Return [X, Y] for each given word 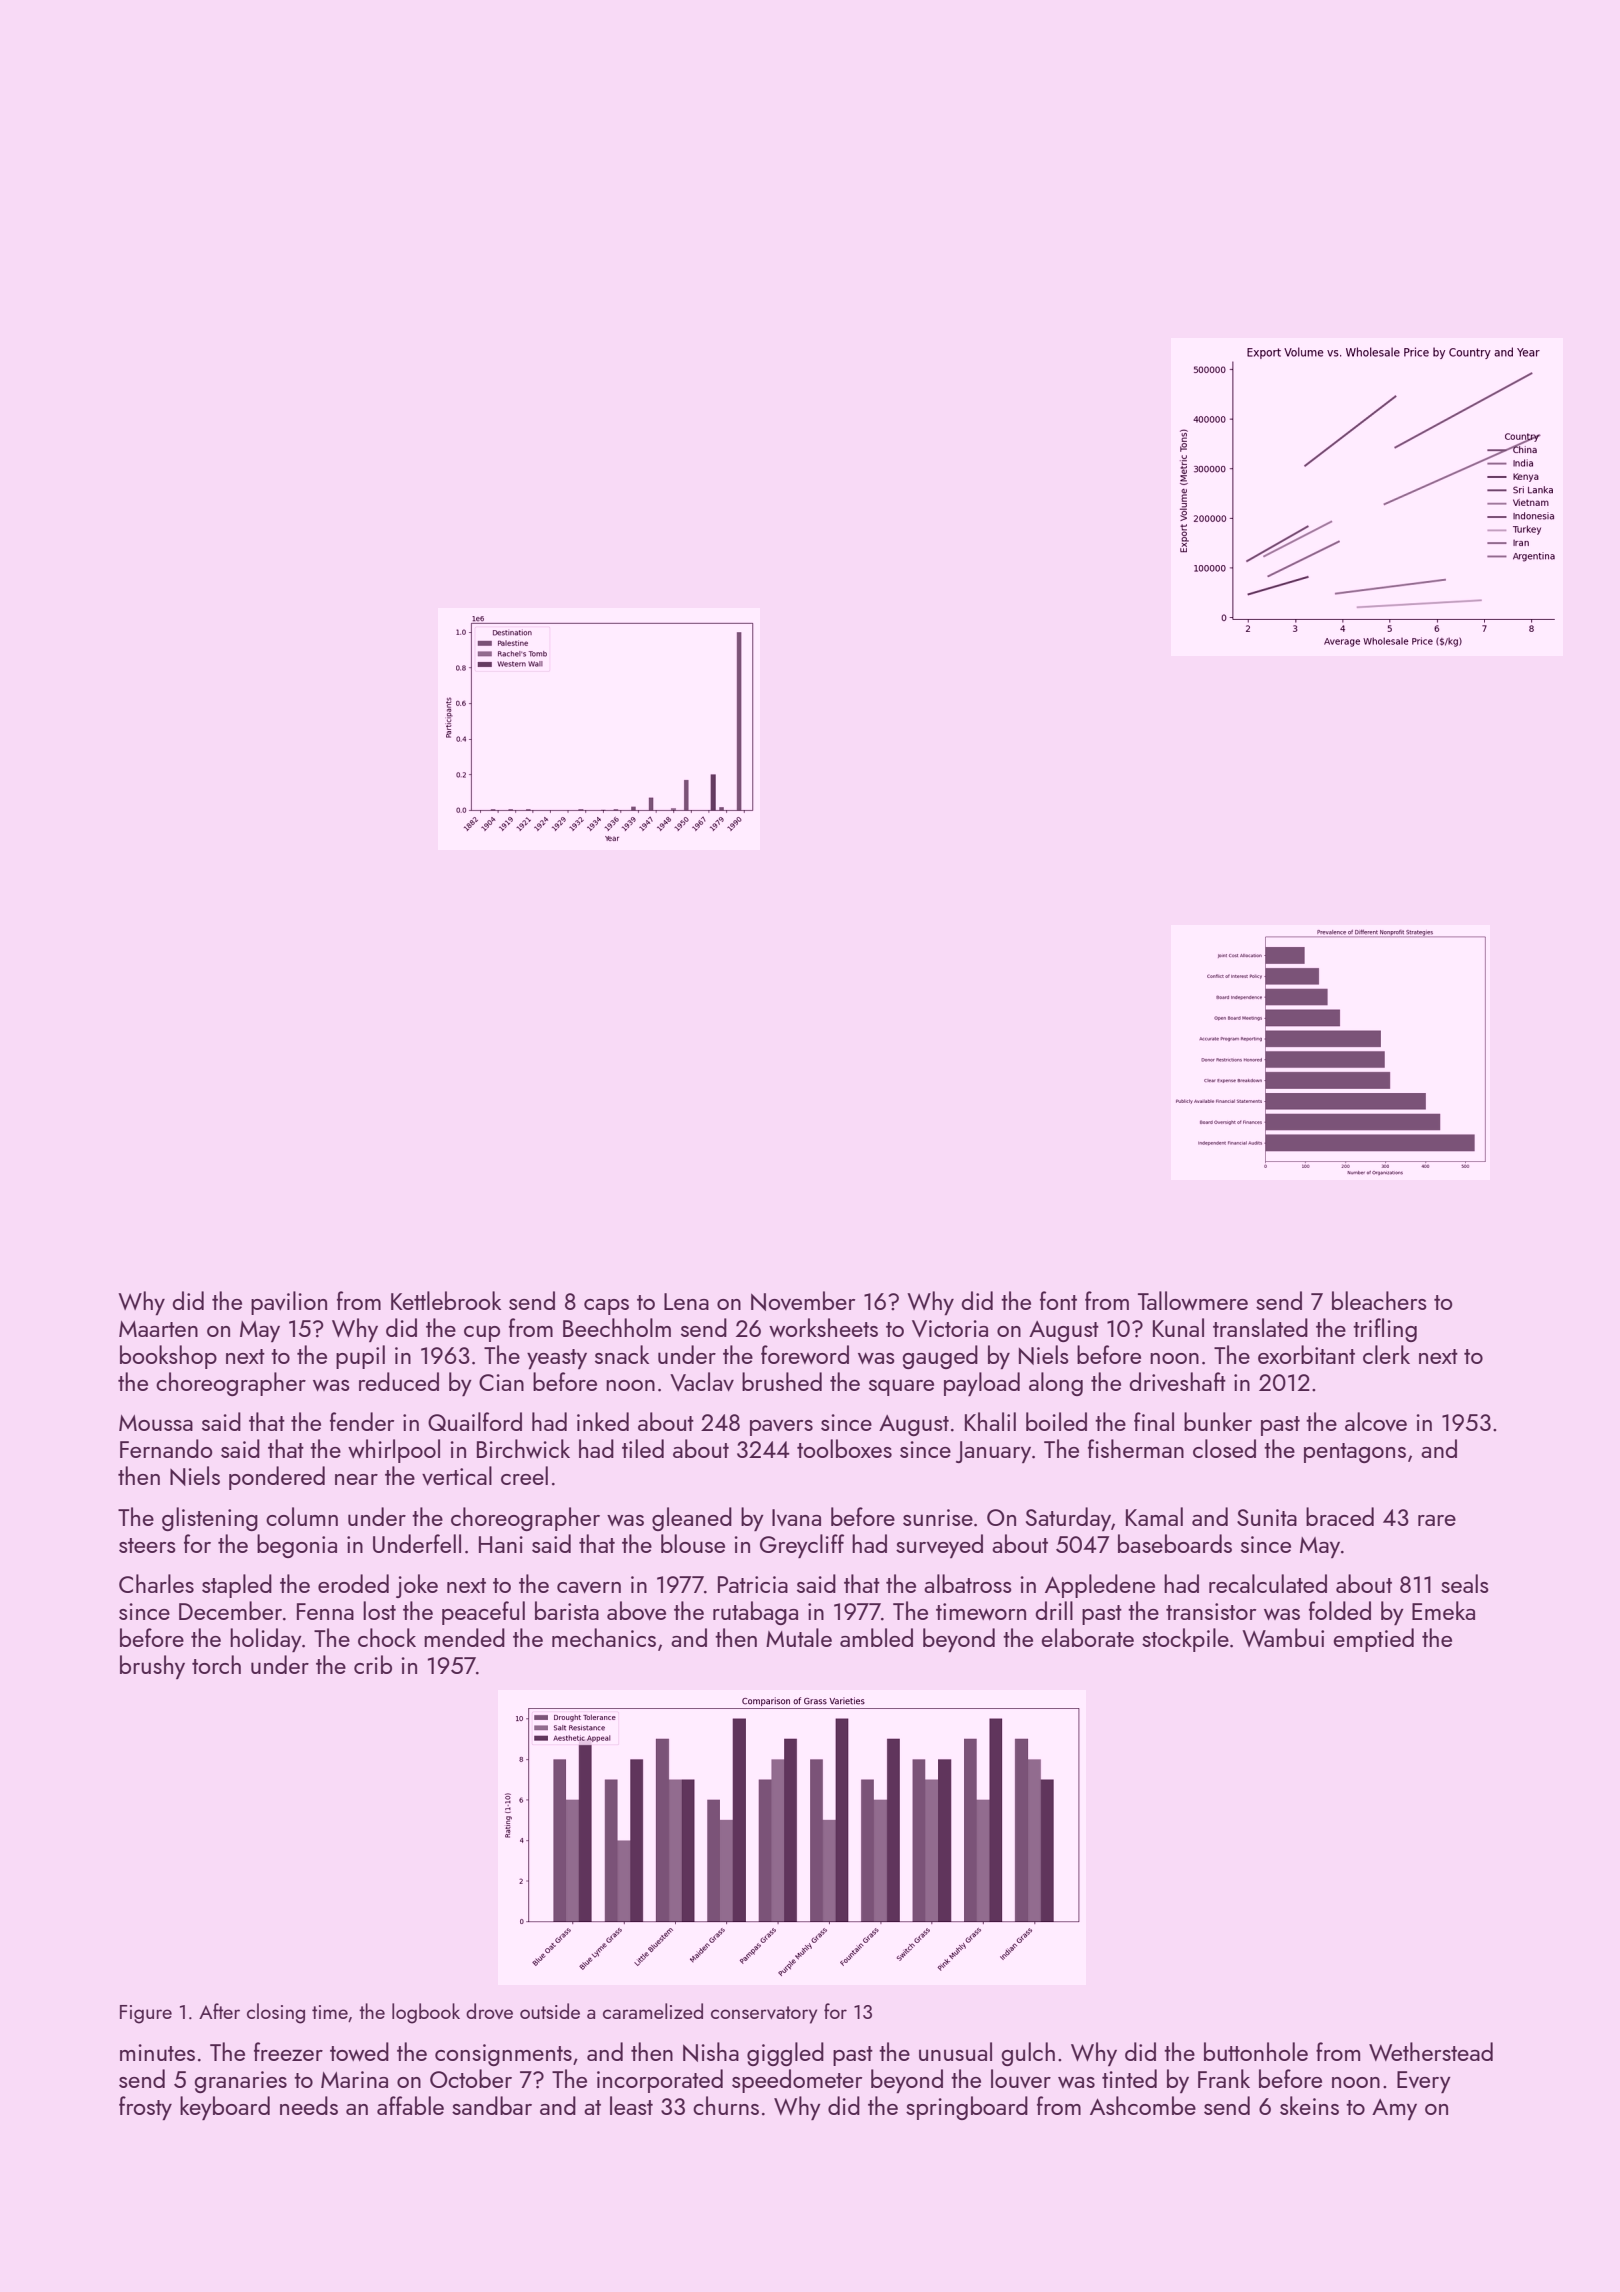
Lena [686, 1301]
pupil [360, 1357]
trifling [1385, 1330]
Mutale [799, 1637]
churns [726, 2105]
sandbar [492, 2105]
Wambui [1283, 1637]
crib [373, 1664]
